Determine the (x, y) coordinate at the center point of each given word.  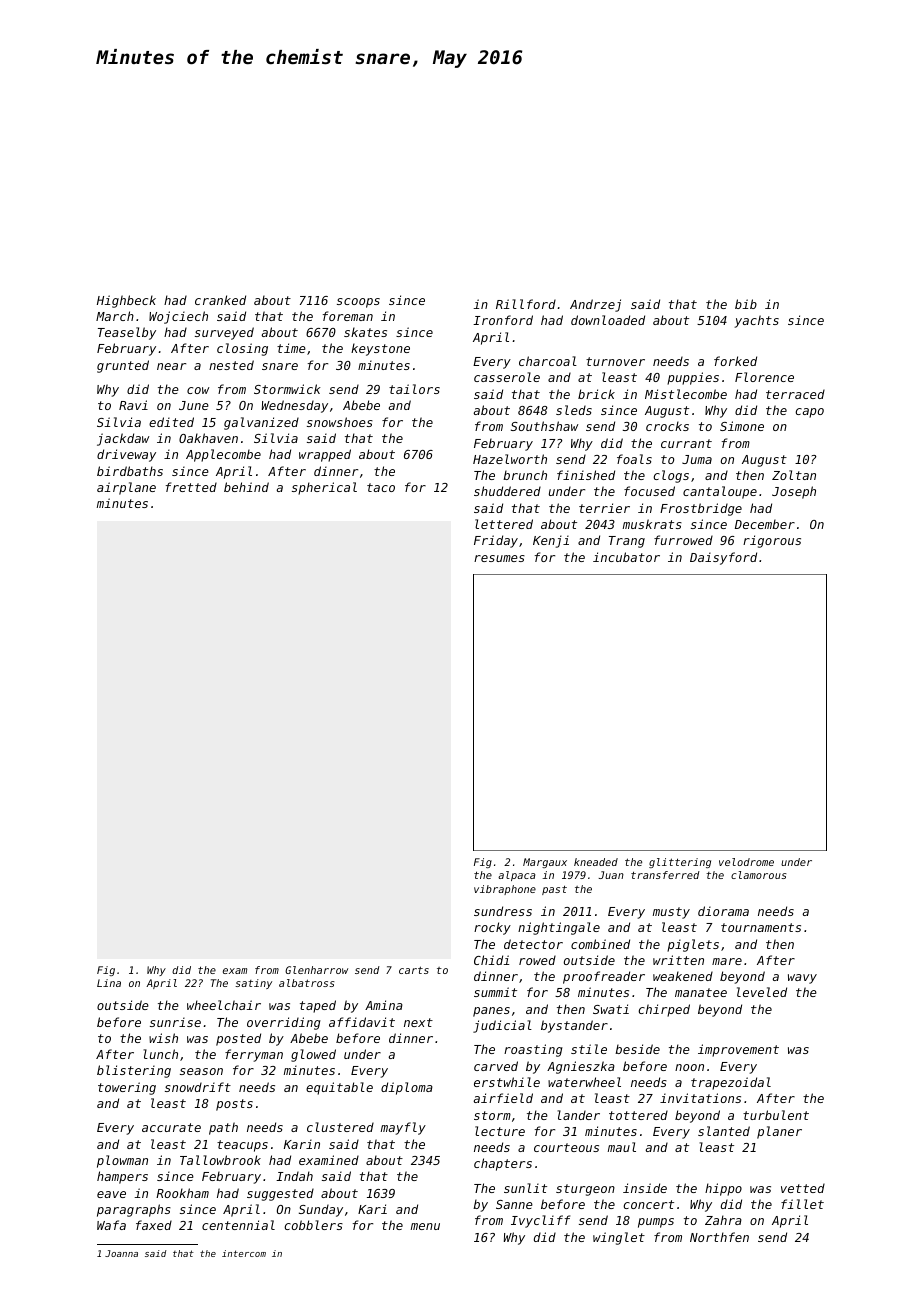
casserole (507, 377)
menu (425, 1226)
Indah (294, 1176)
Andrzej (595, 305)
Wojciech (178, 317)
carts (414, 970)
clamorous (759, 875)
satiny (253, 984)
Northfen (719, 1237)
